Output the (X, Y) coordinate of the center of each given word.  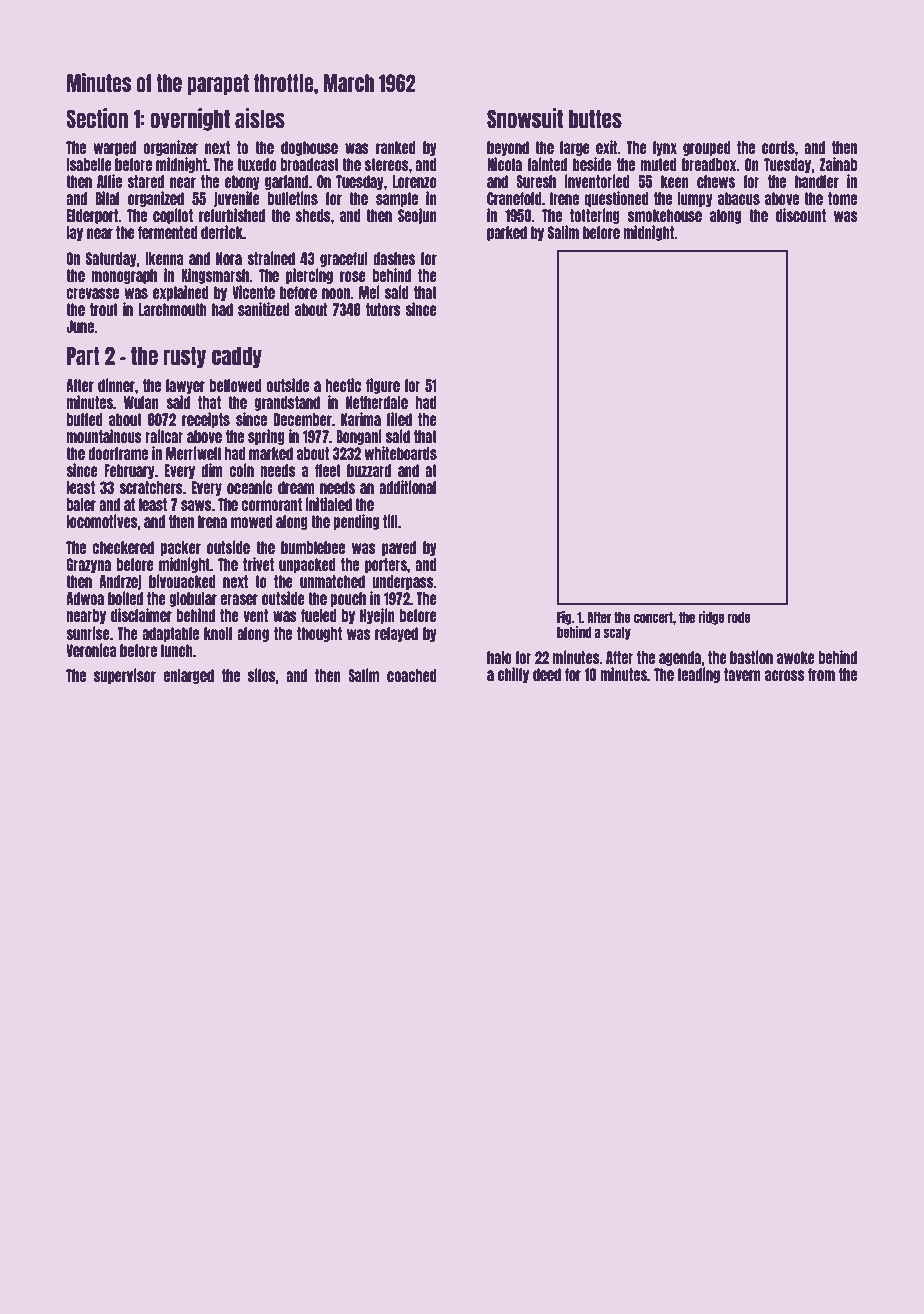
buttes (595, 118)
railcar (164, 436)
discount (801, 215)
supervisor (125, 676)
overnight (190, 119)
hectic (343, 385)
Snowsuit (525, 118)
